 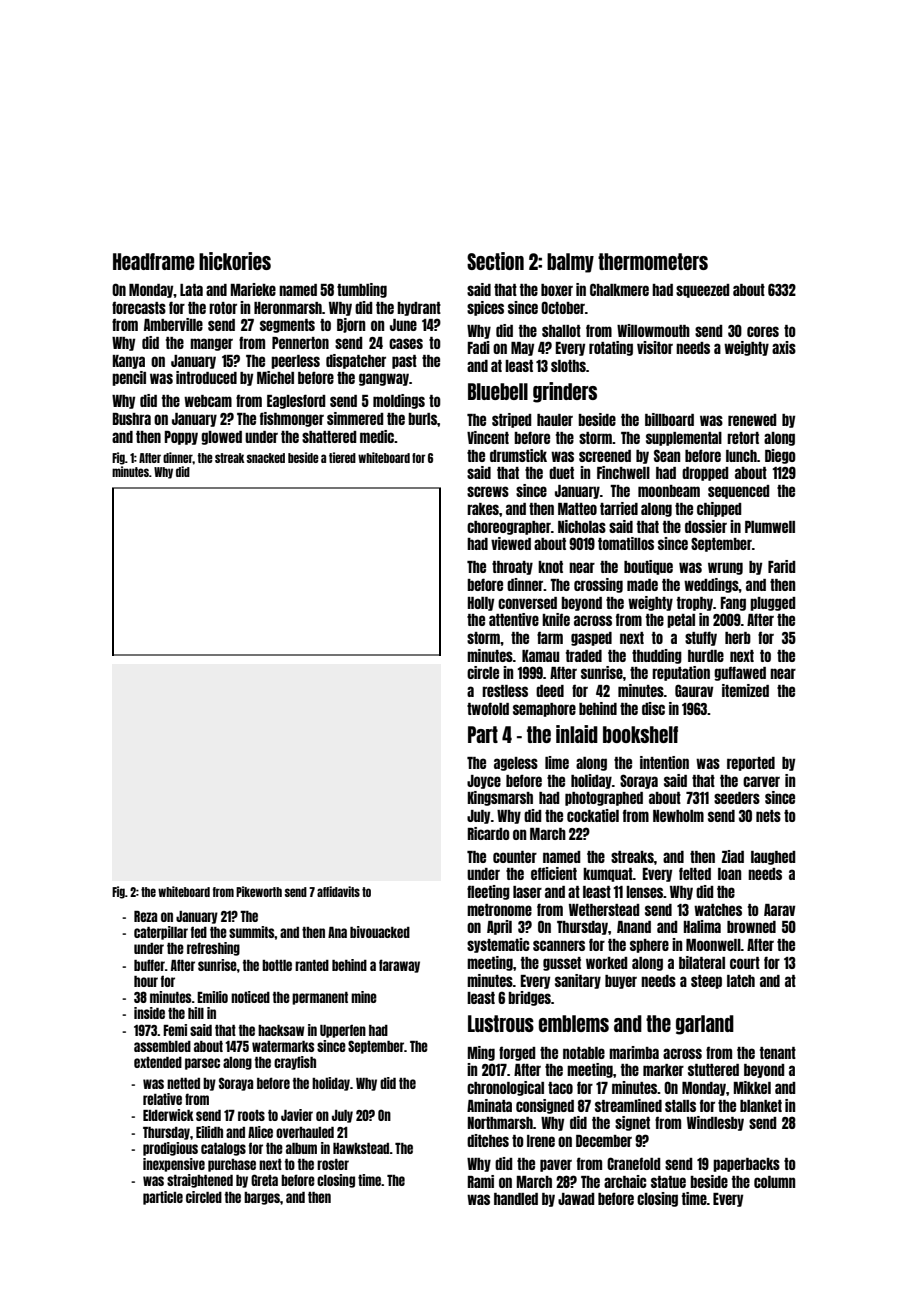 What do you see at coordinates (488, 708) in the screenshot?
I see `twofold` at bounding box center [488, 708].
